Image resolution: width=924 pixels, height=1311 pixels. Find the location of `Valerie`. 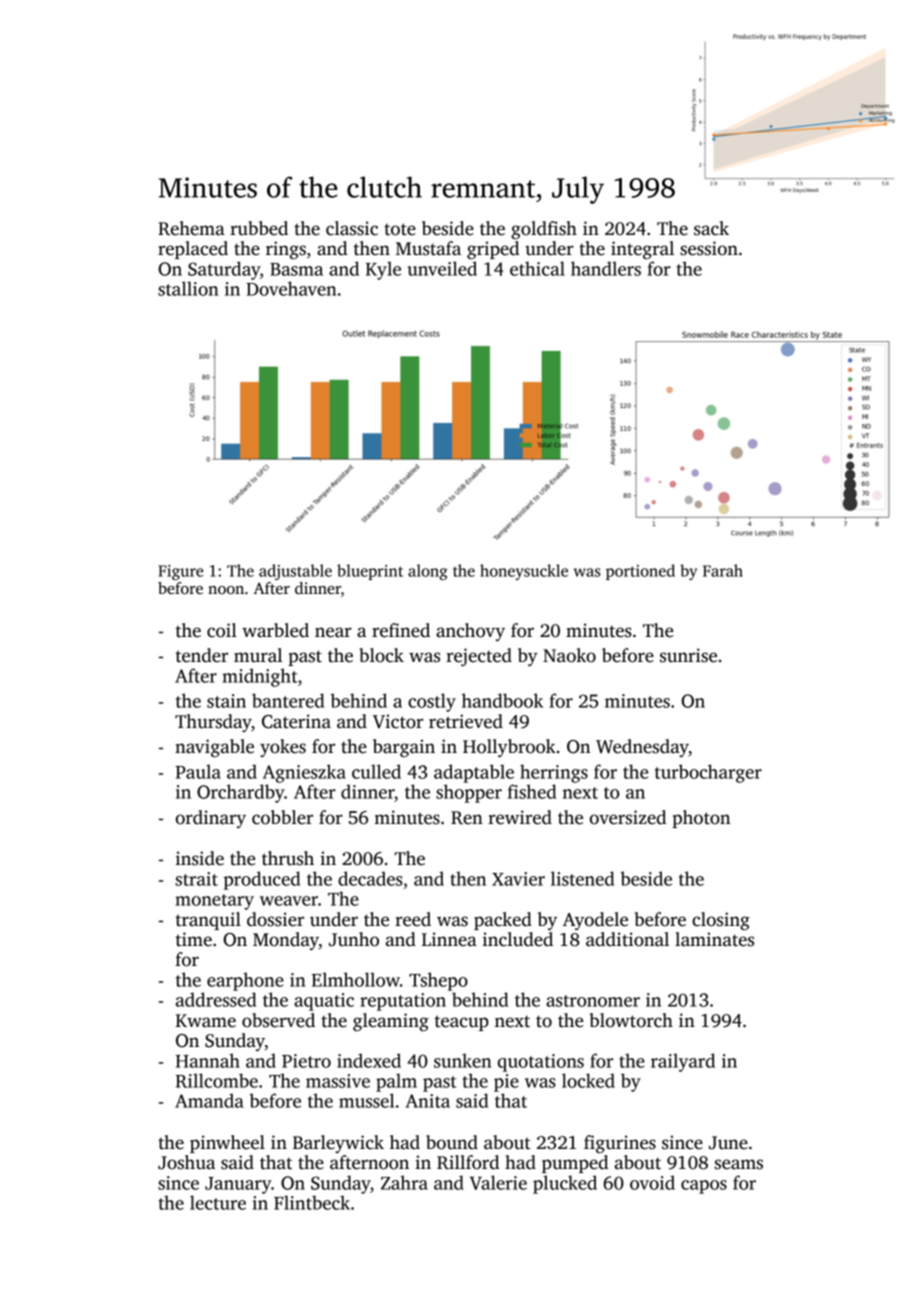

Valerie is located at coordinates (498, 1182).
